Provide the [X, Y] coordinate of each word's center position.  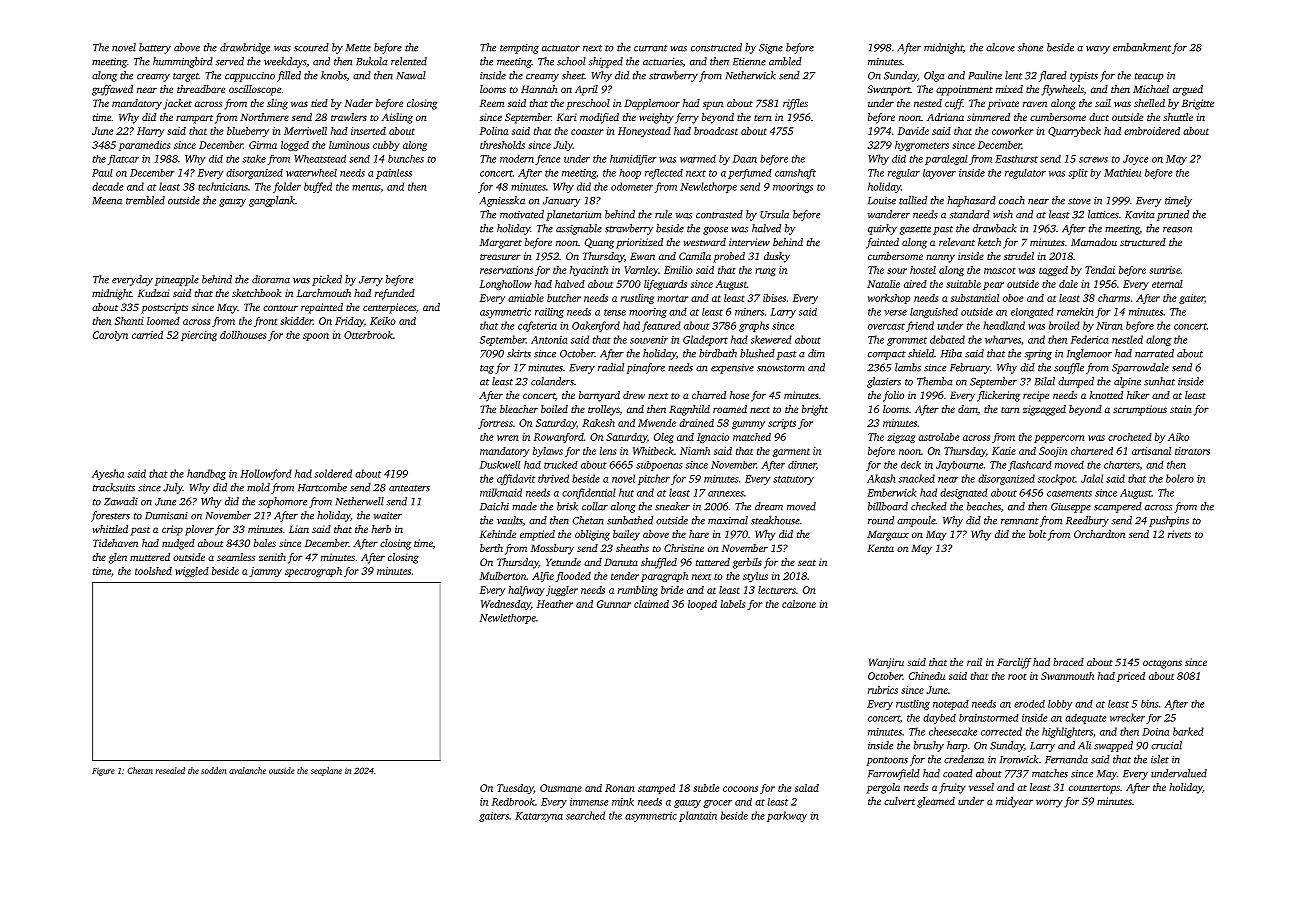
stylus [755, 577]
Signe [771, 49]
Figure [103, 771]
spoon [316, 337]
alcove [1000, 47]
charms [1114, 298]
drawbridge [245, 48]
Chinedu [927, 676]
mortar [672, 298]
